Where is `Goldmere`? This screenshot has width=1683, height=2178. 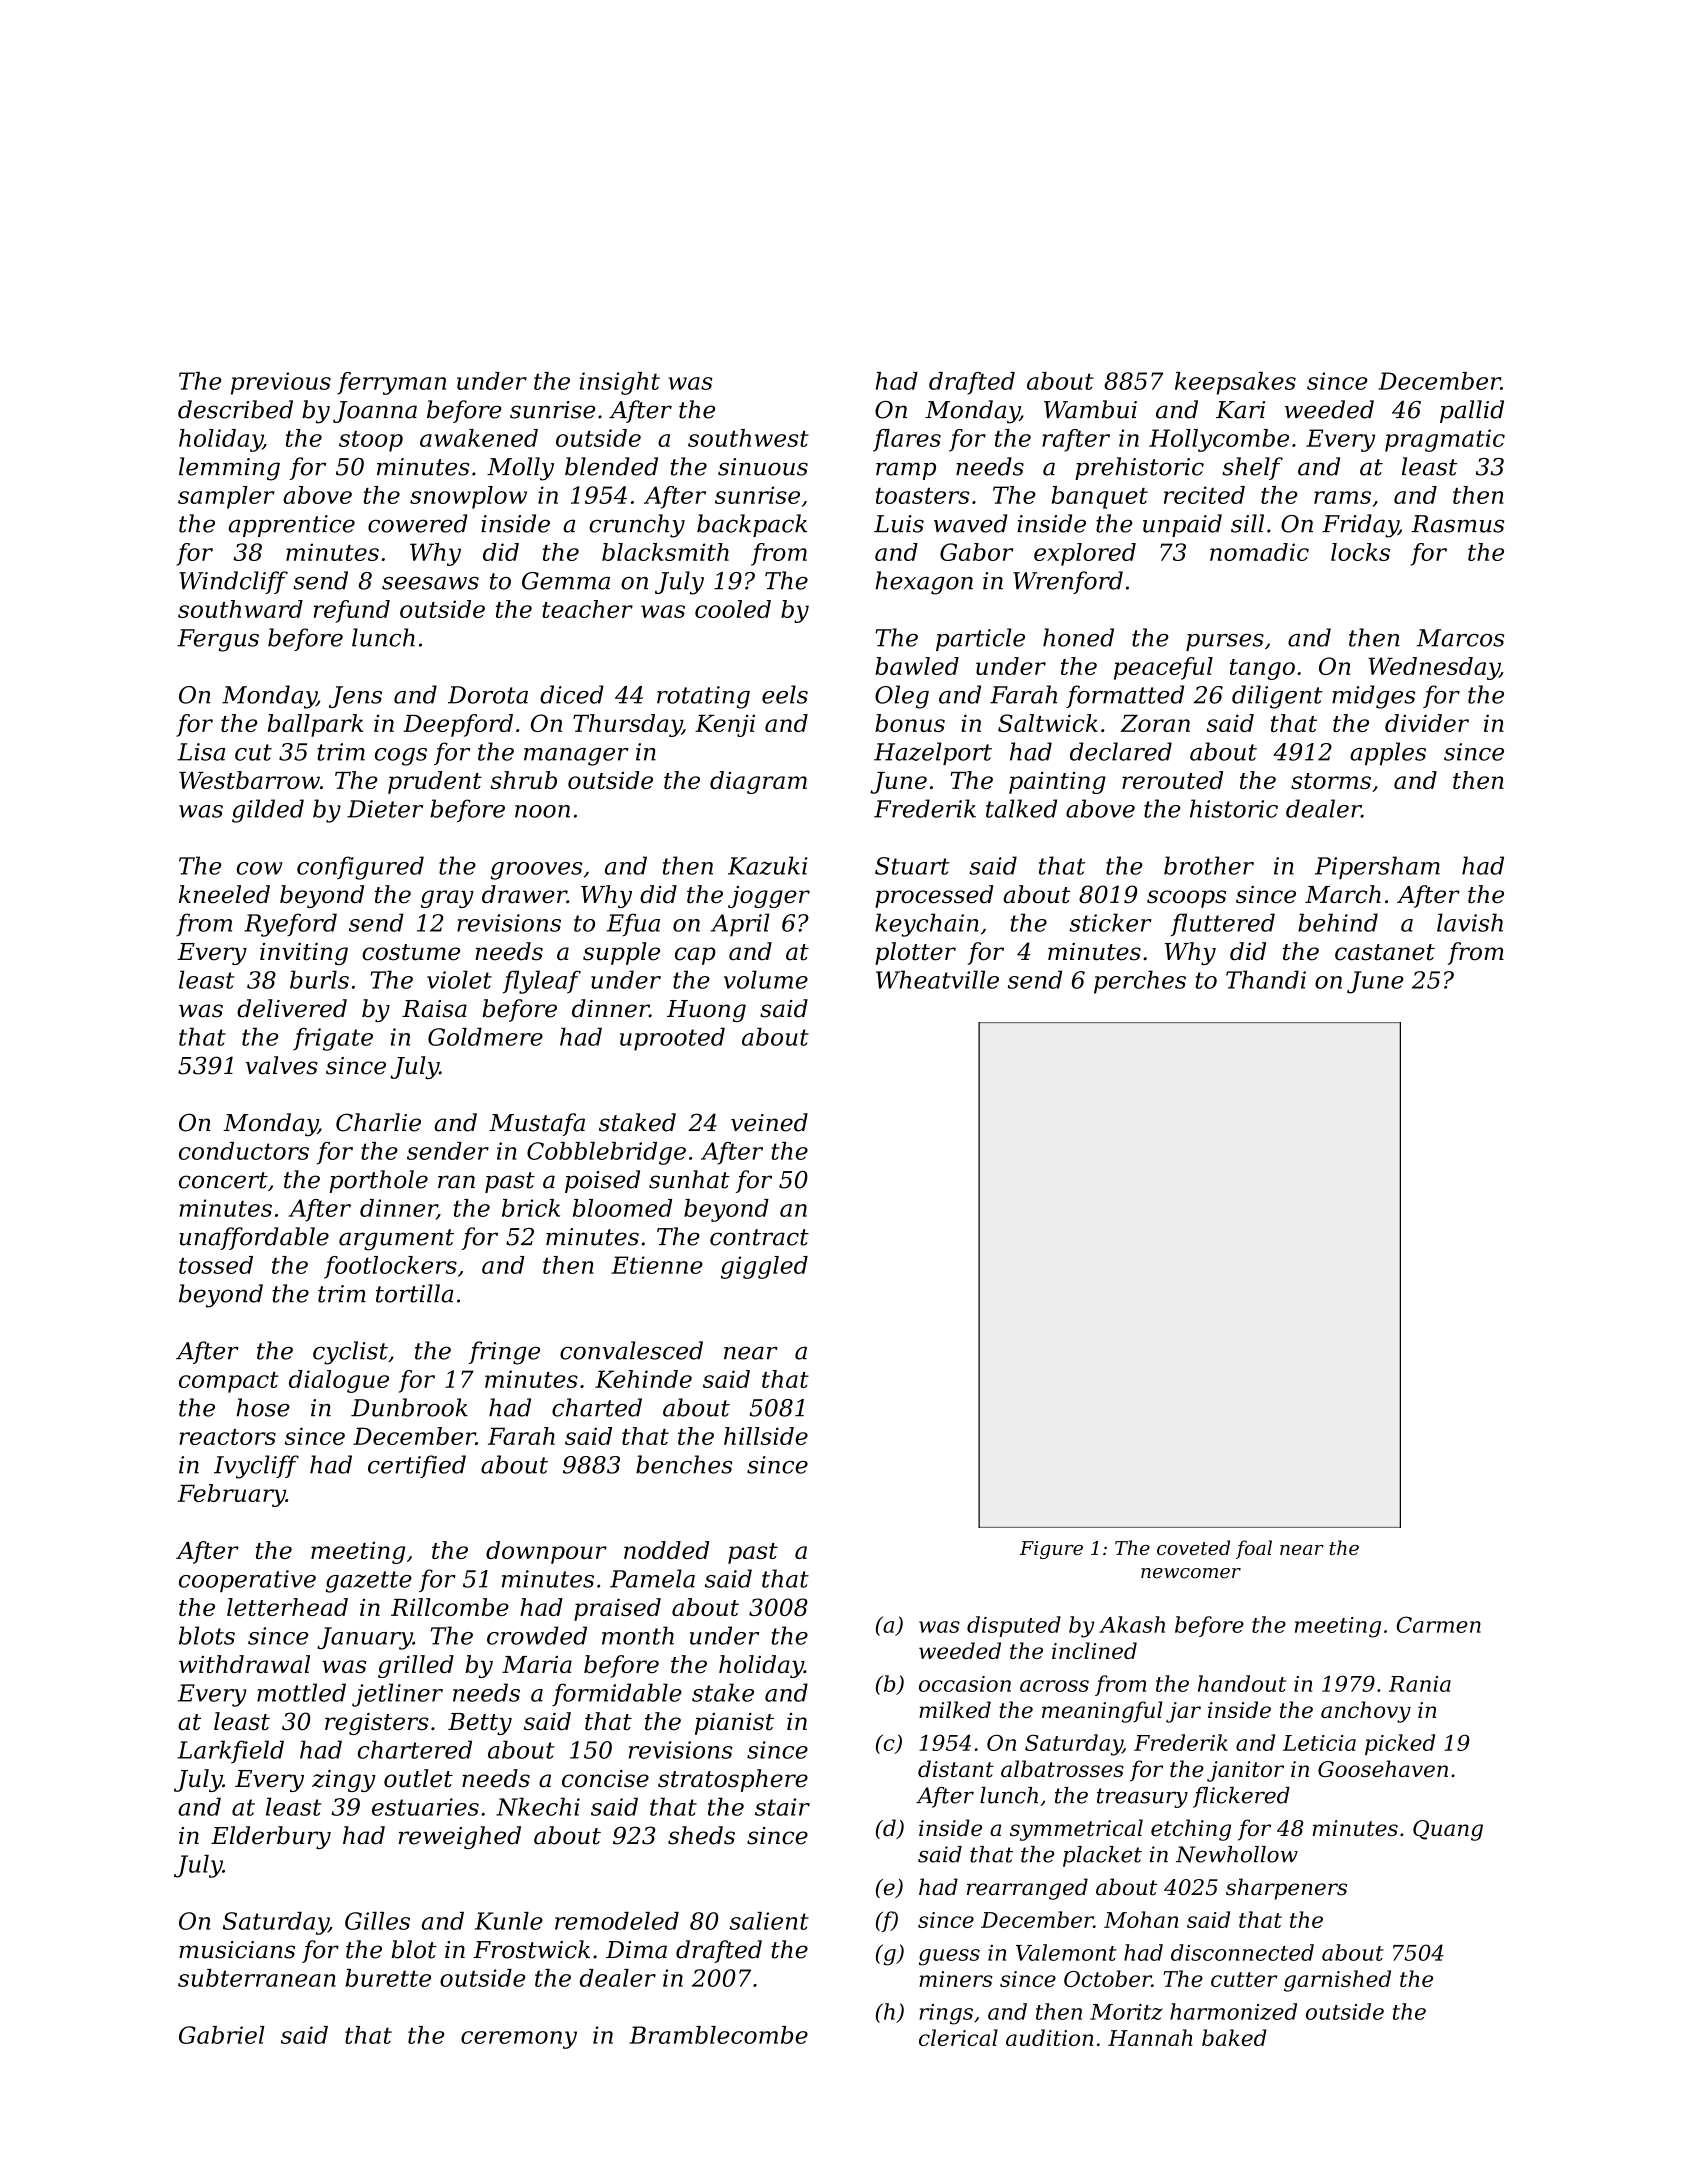
Goldmere is located at coordinates (485, 1037).
